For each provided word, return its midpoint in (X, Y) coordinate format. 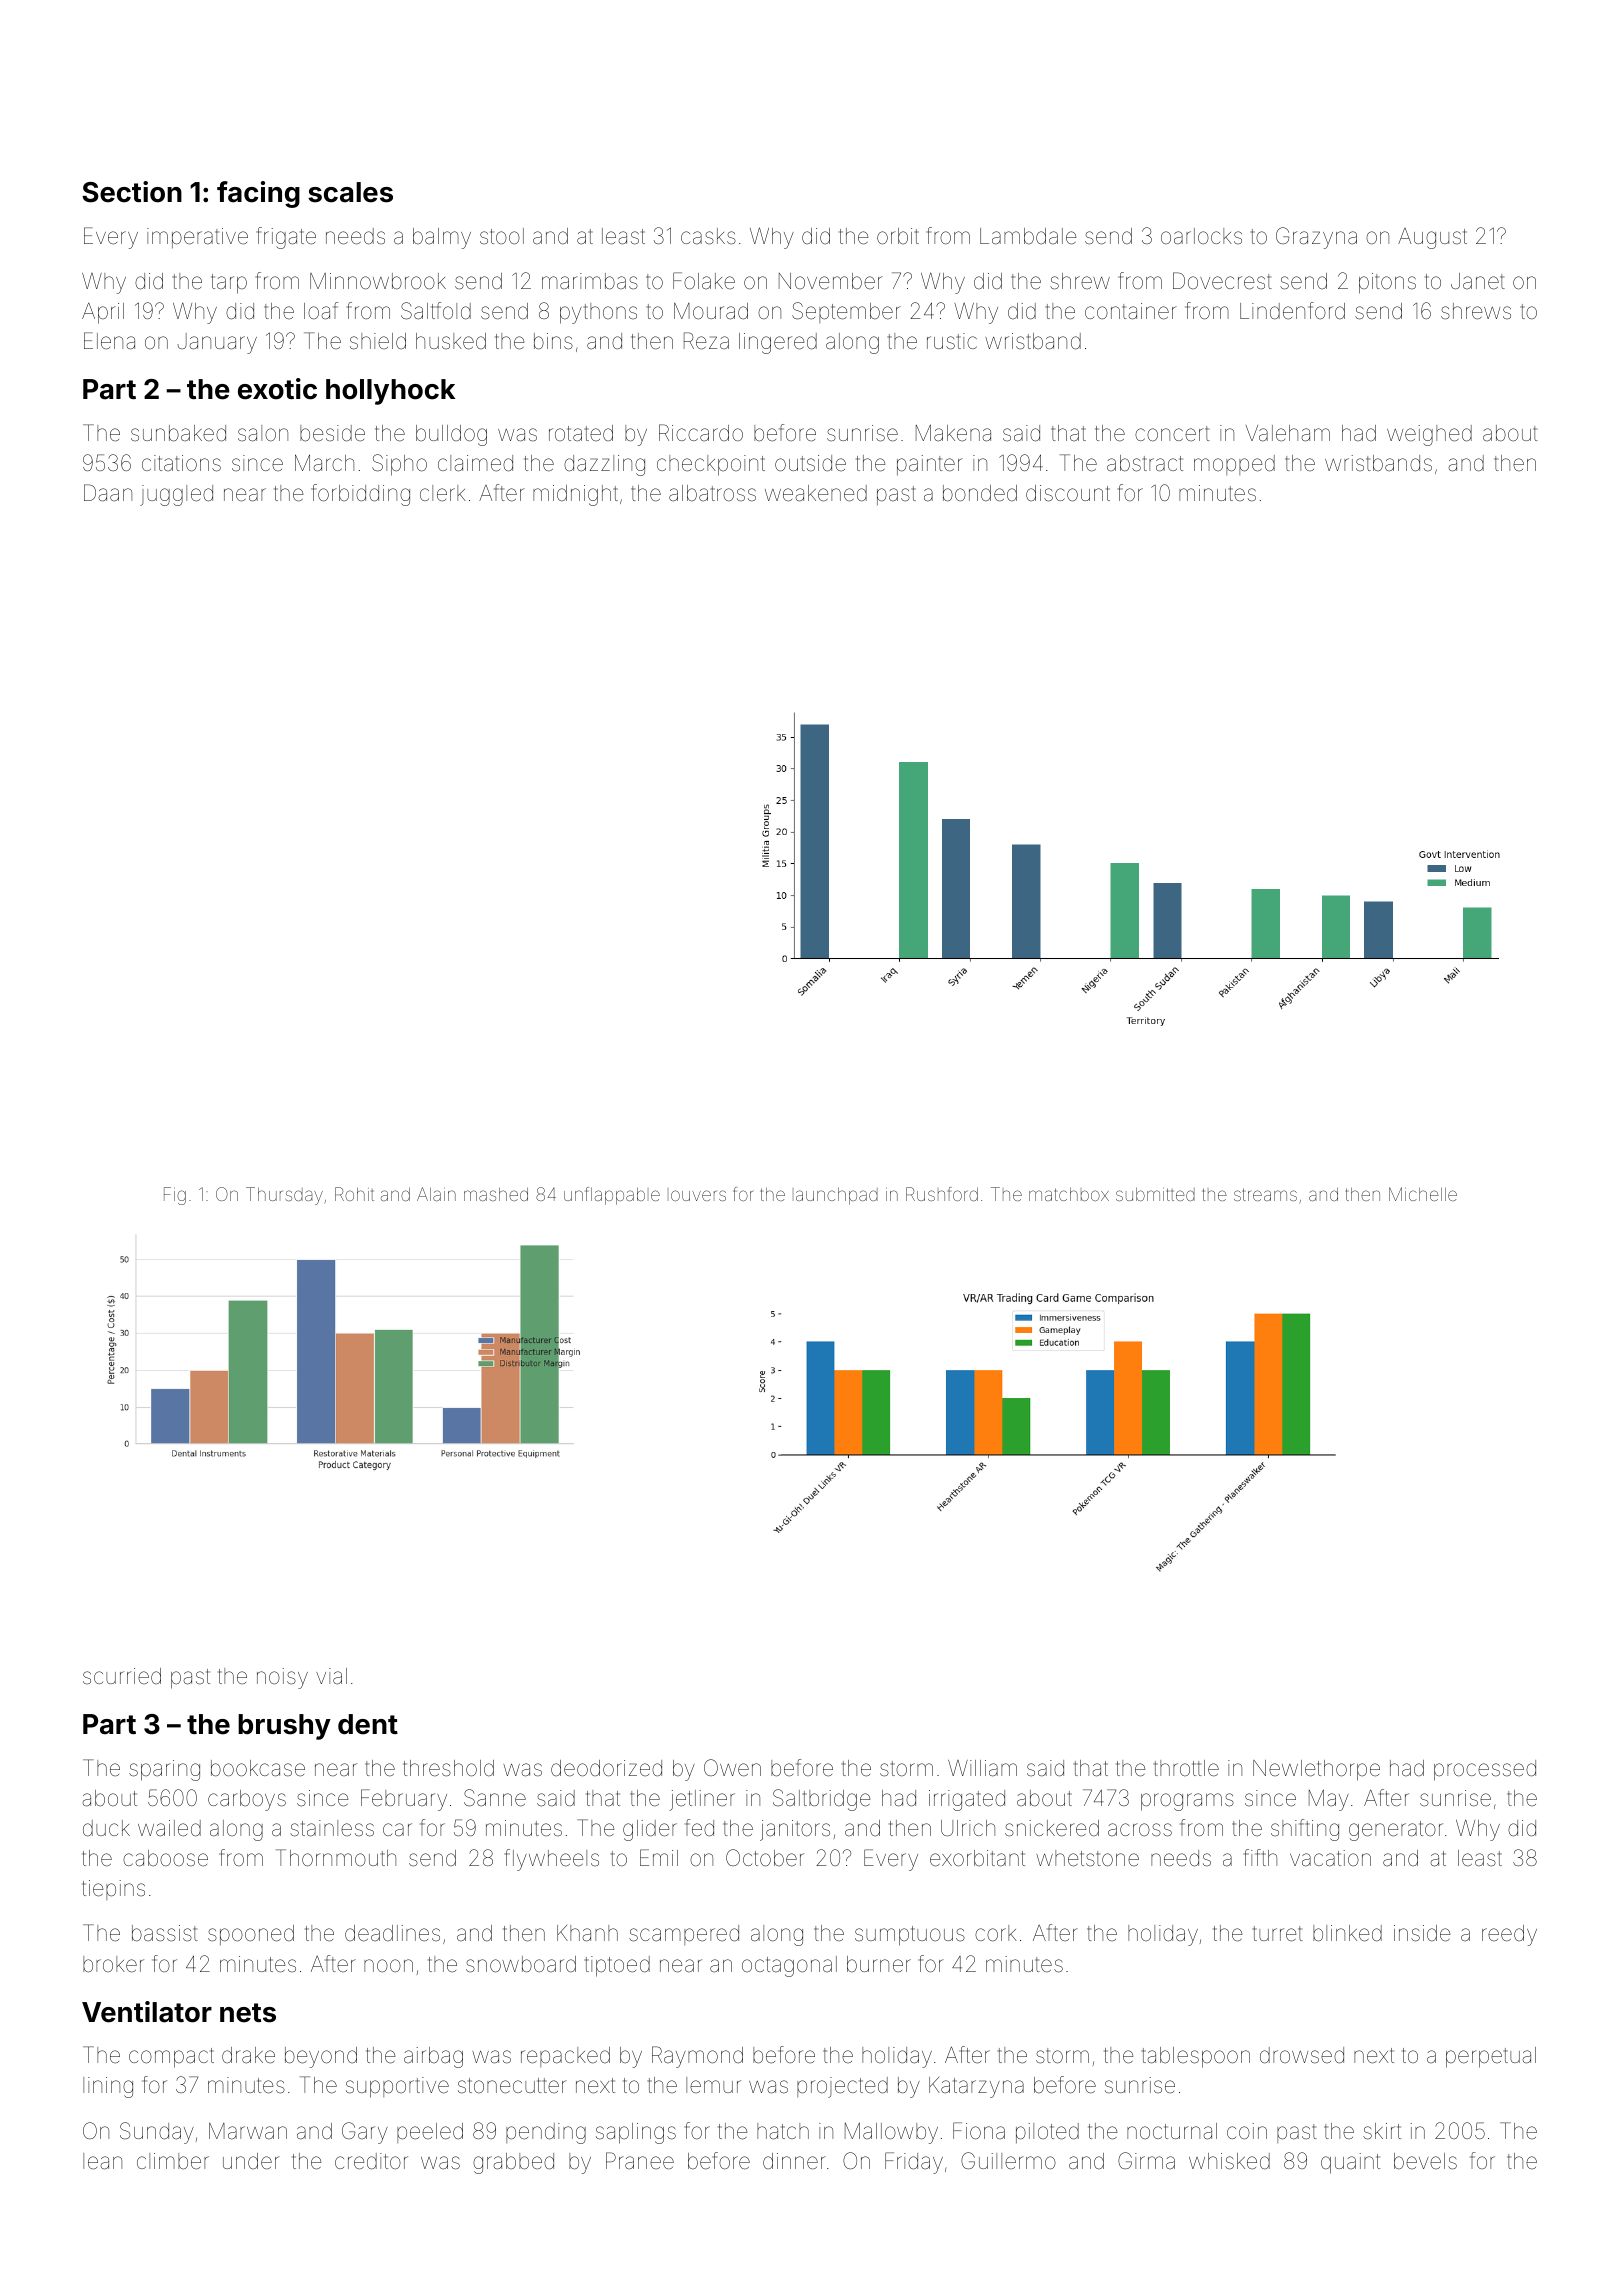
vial (331, 1676)
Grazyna (1316, 238)
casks (708, 236)
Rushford (942, 1194)
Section (132, 192)
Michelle (1423, 1194)
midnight (575, 495)
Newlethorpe (1316, 1770)
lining (108, 2087)
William (982, 1768)
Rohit (354, 1194)
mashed (496, 1194)
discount (1068, 493)
